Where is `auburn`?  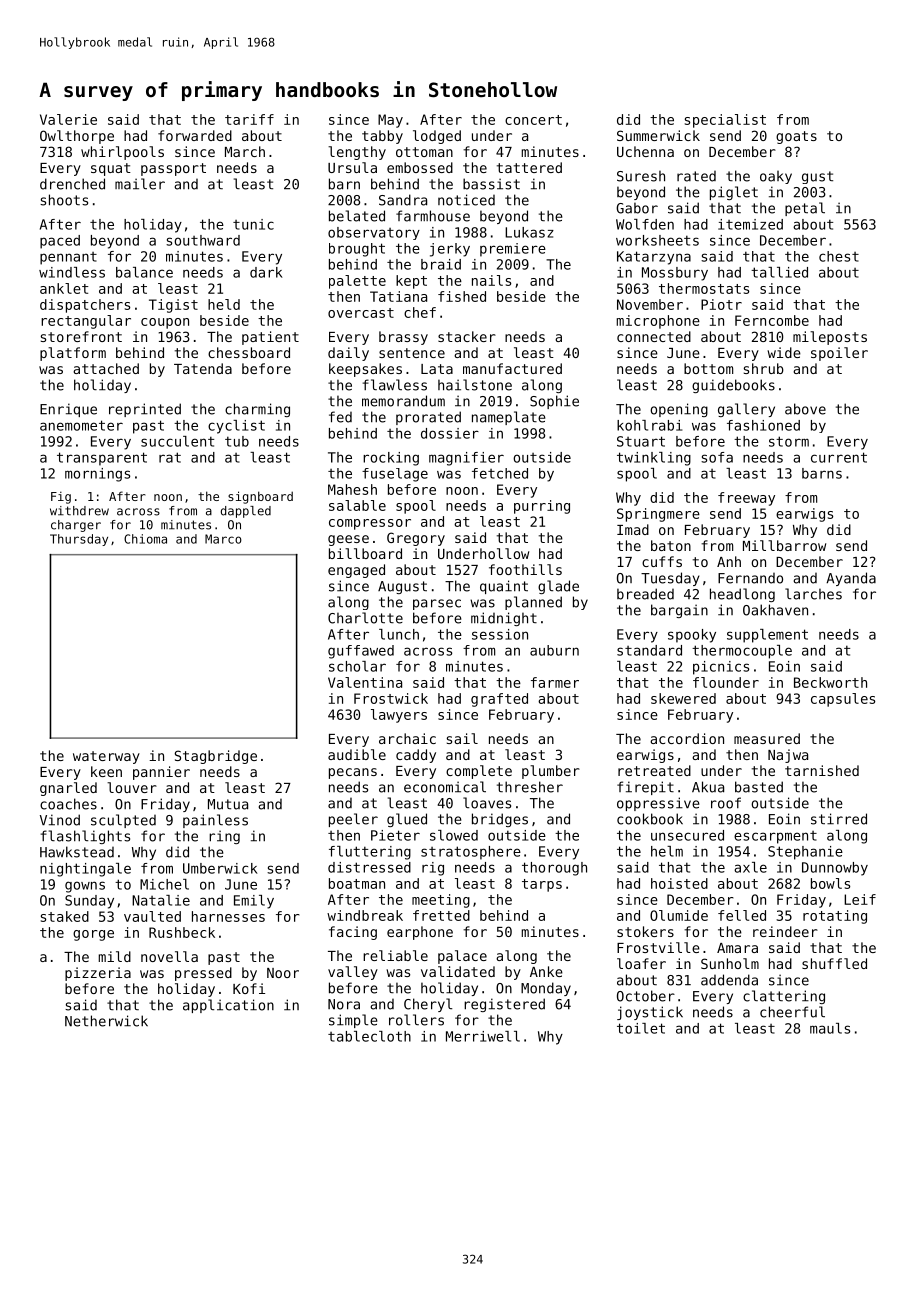 auburn is located at coordinates (554, 650).
